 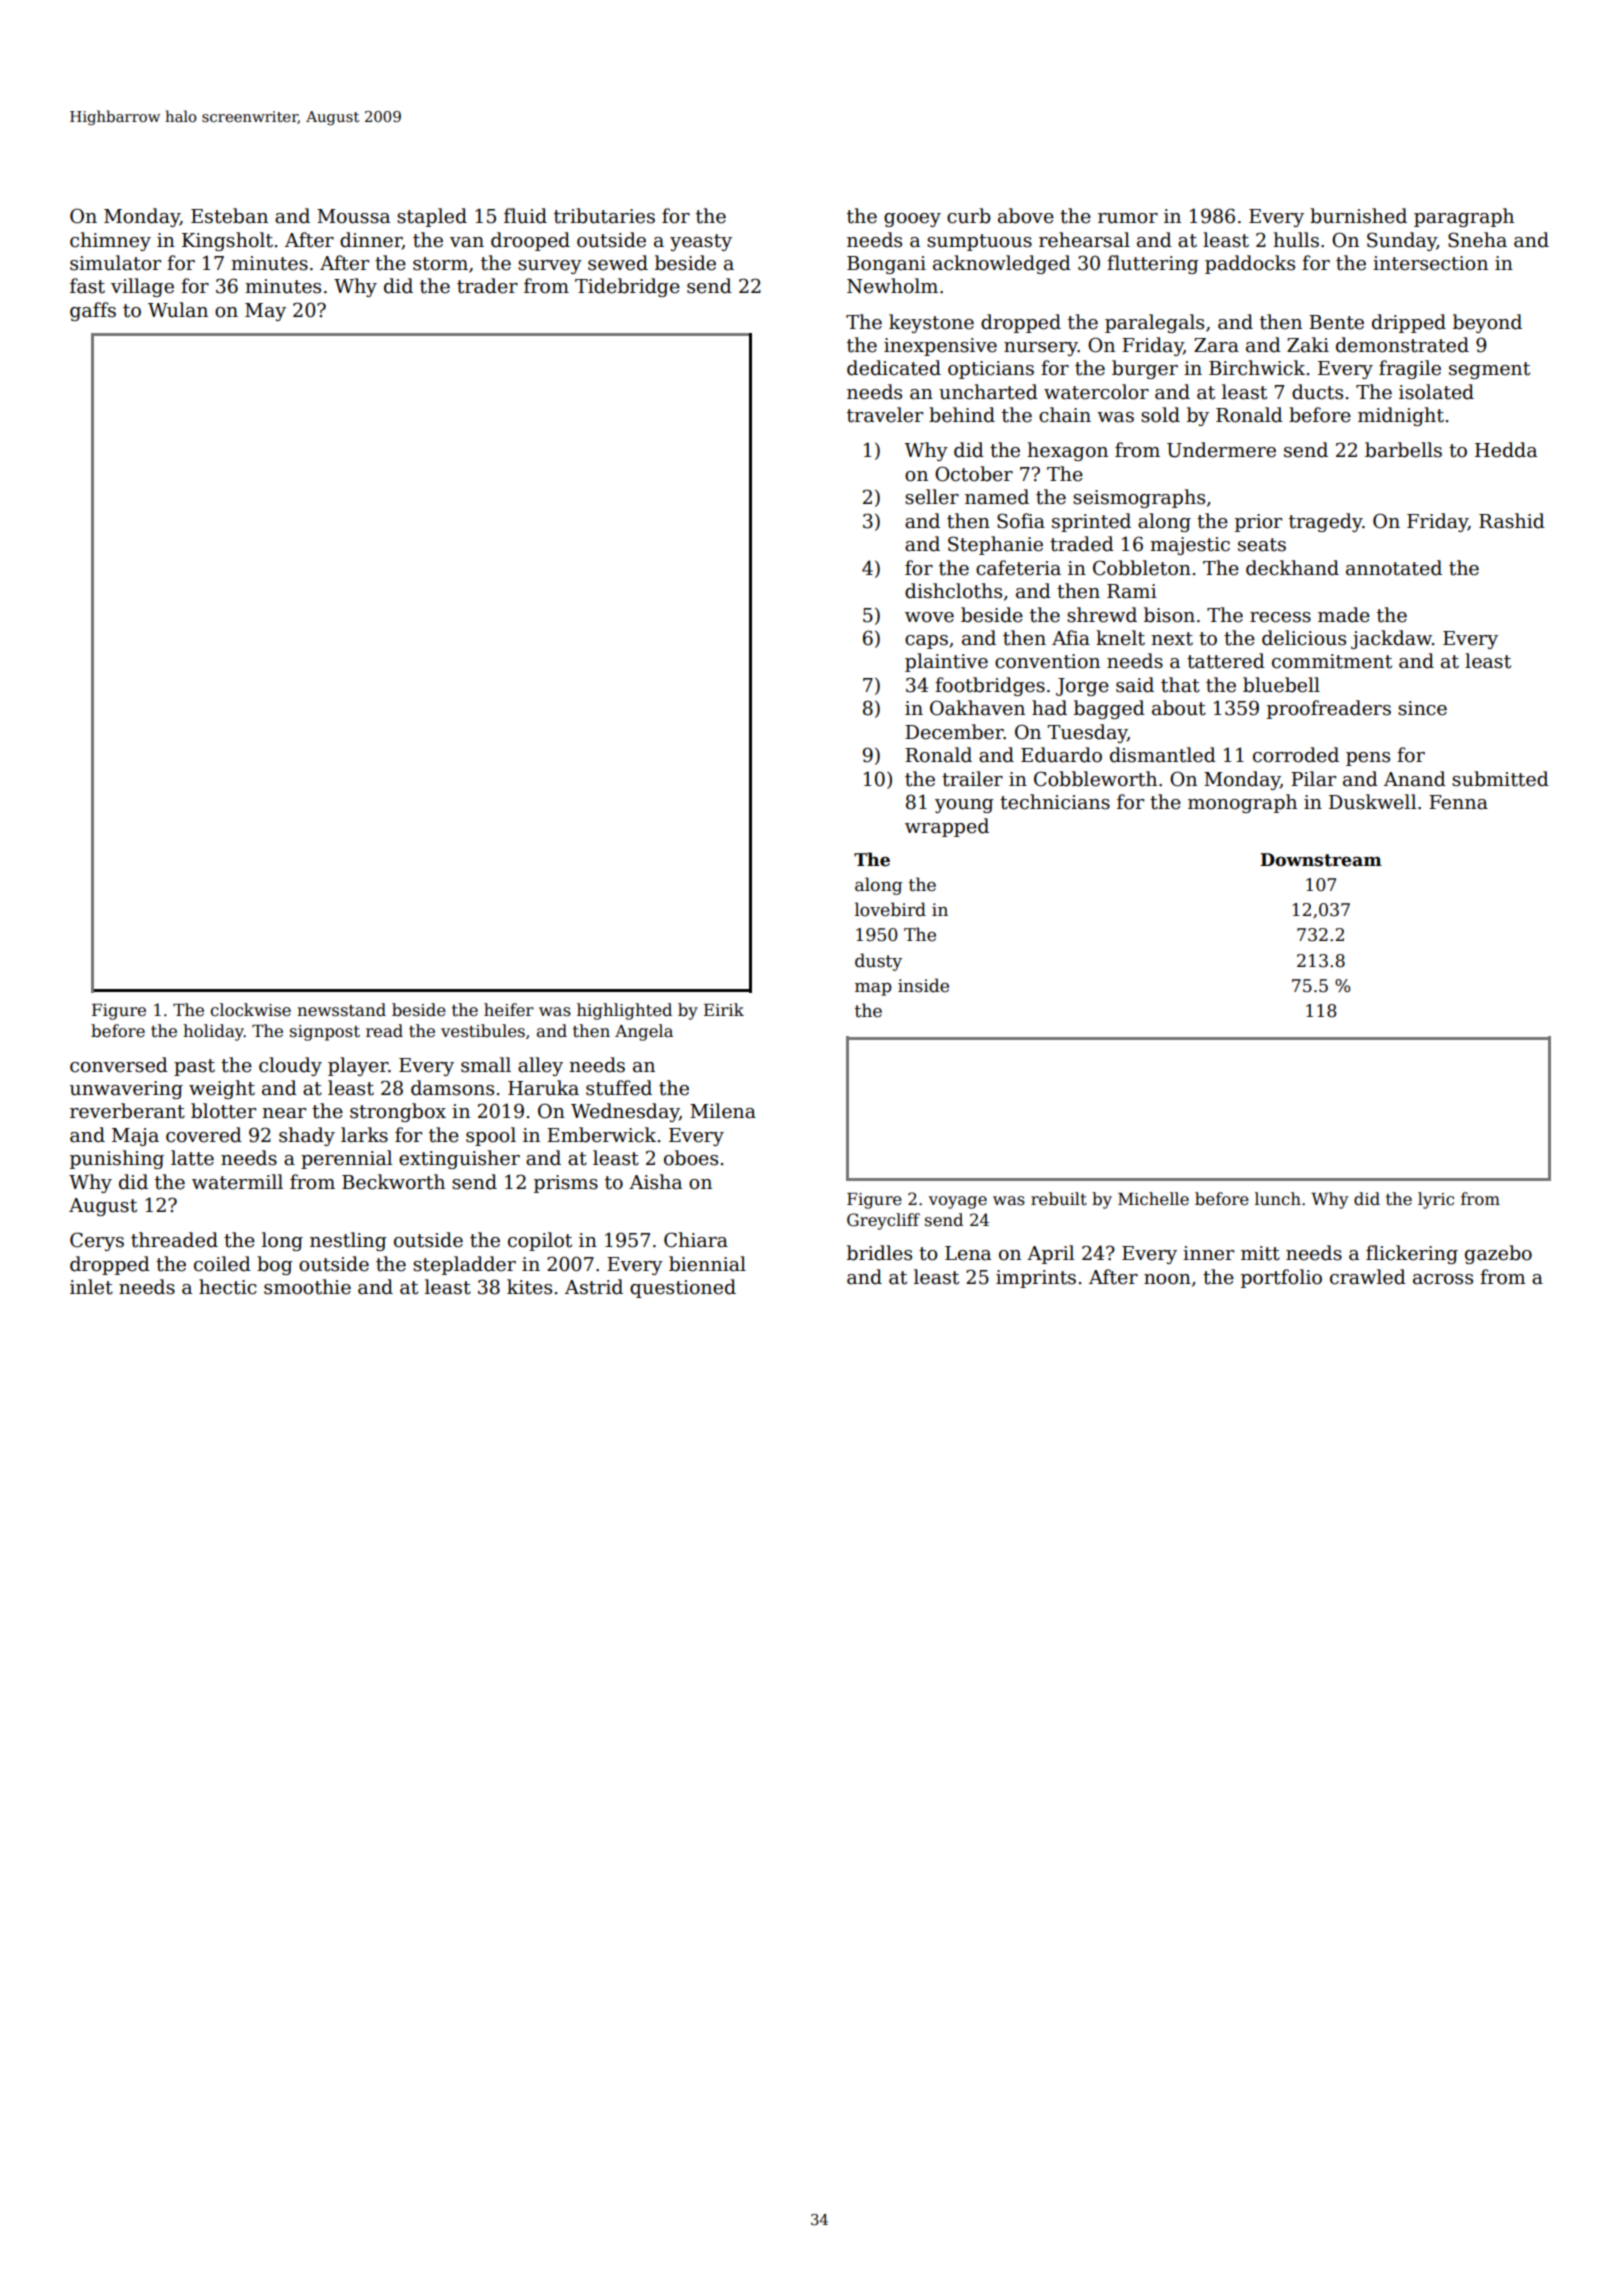 I want to click on gooey, so click(x=912, y=220).
